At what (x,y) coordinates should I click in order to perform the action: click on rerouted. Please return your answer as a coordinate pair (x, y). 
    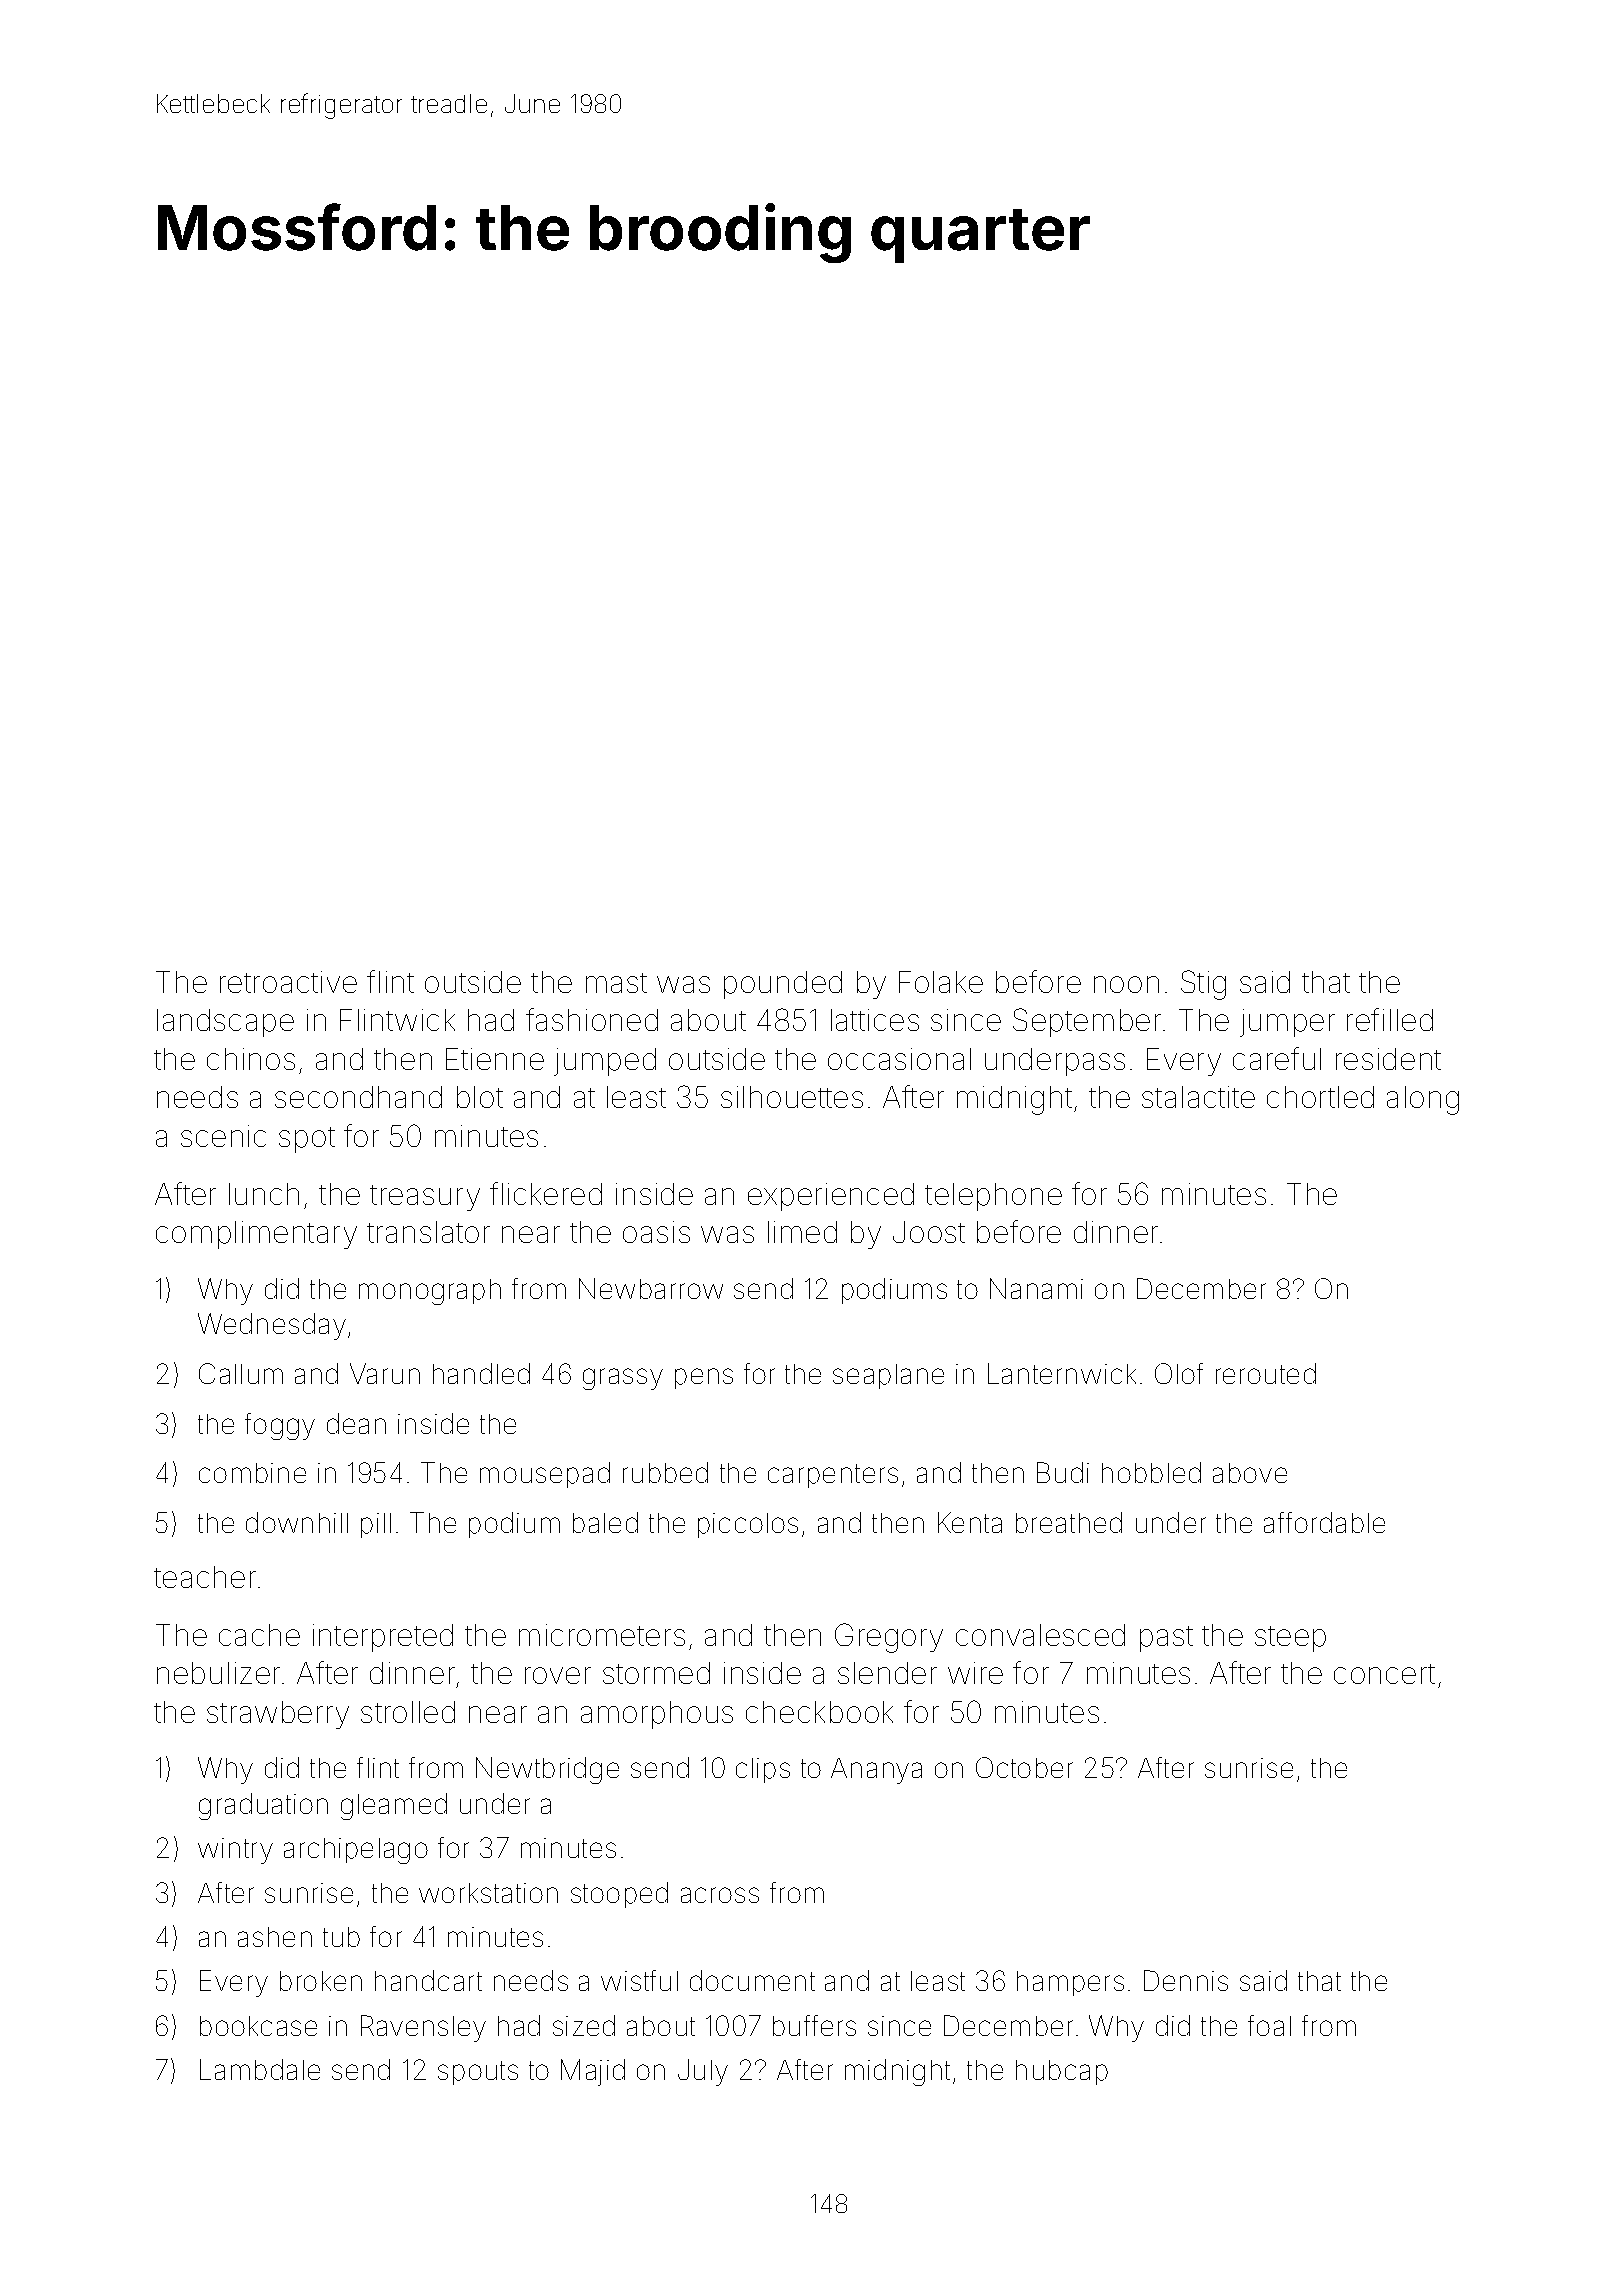
    Looking at the image, I should click on (1266, 1373).
